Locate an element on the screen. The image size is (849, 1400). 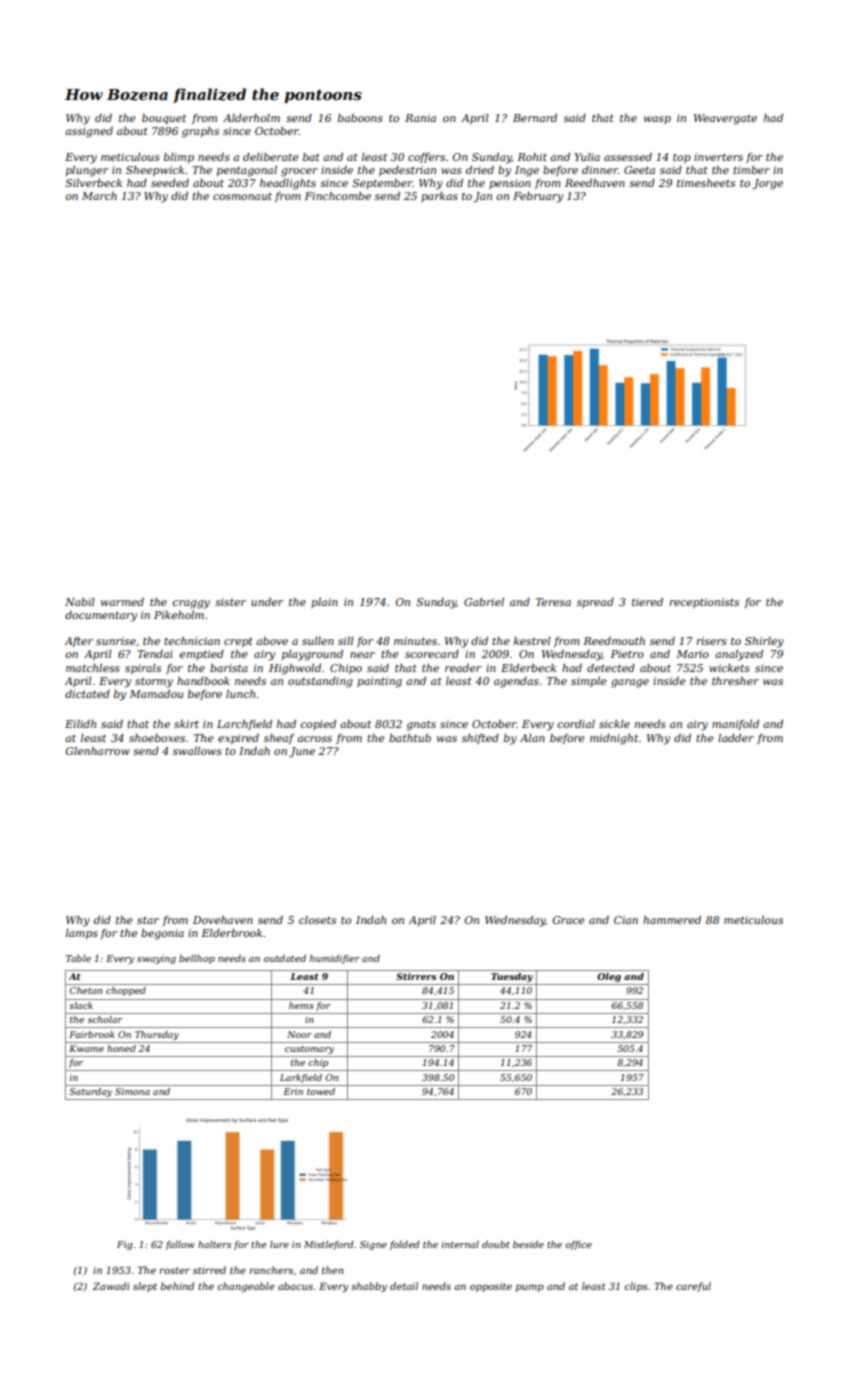
opposite is located at coordinates (491, 1287).
